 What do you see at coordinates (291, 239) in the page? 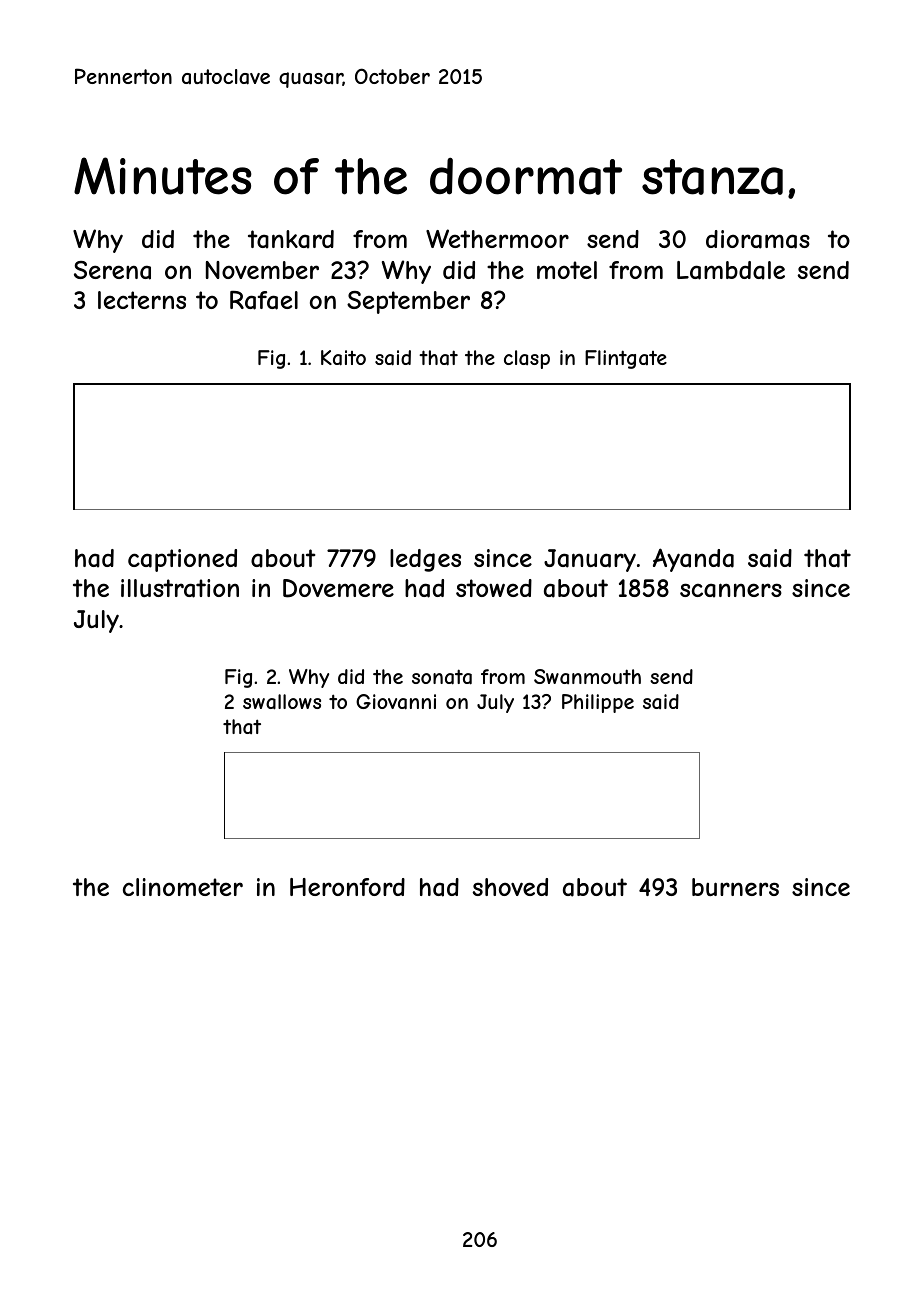
I see `tankard` at bounding box center [291, 239].
